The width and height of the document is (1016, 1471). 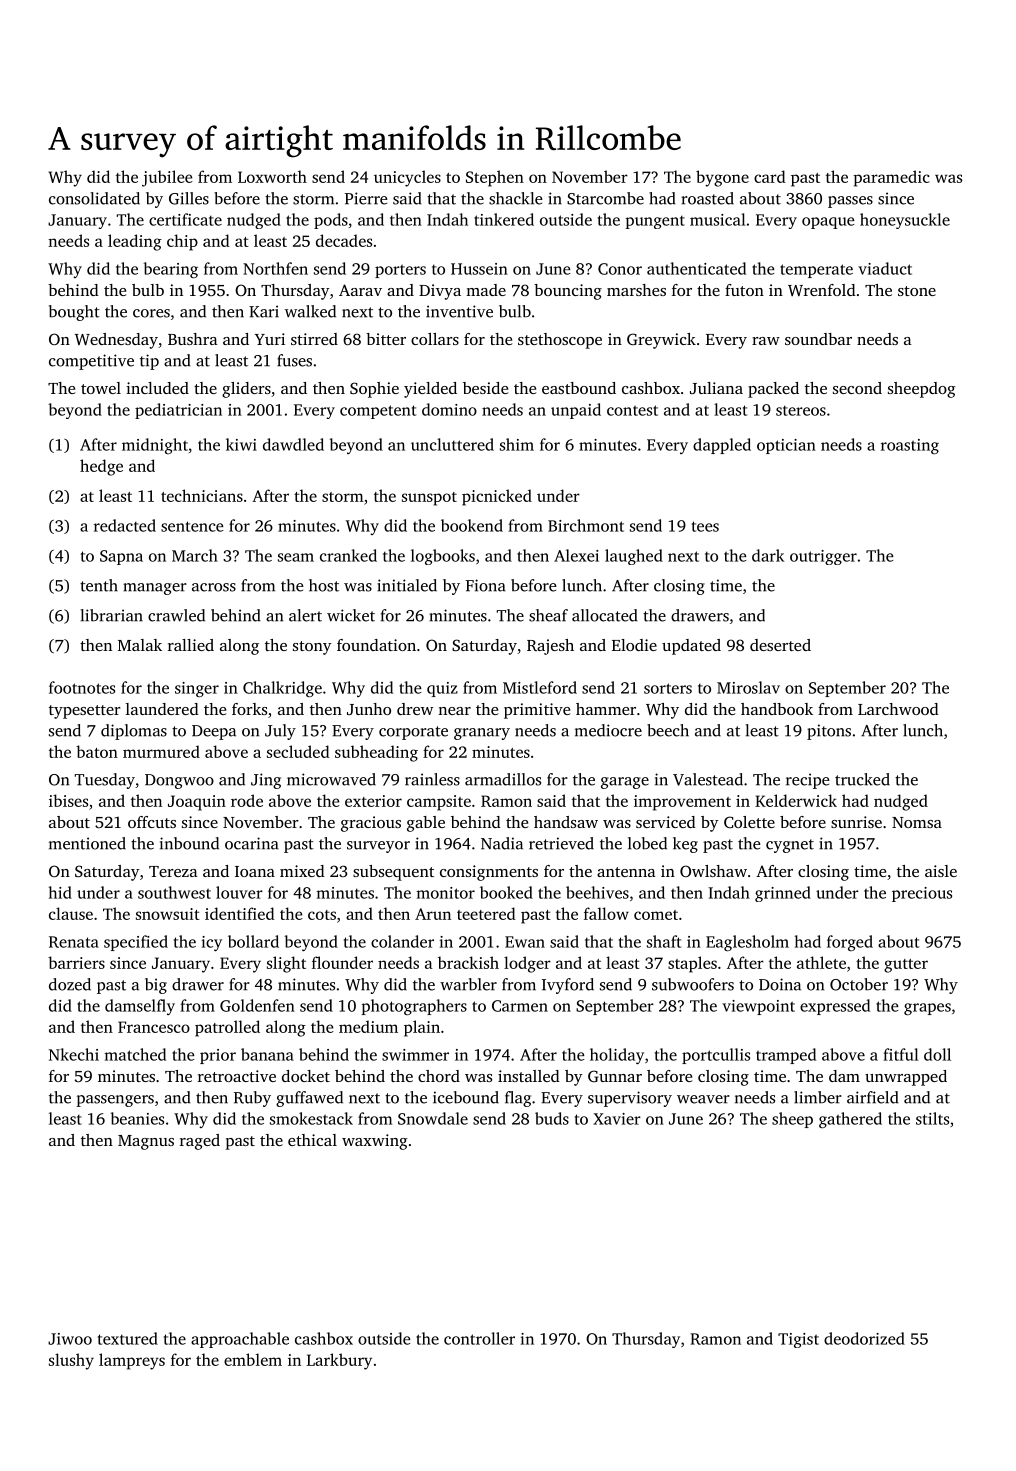 I want to click on emblem, so click(x=253, y=1359).
